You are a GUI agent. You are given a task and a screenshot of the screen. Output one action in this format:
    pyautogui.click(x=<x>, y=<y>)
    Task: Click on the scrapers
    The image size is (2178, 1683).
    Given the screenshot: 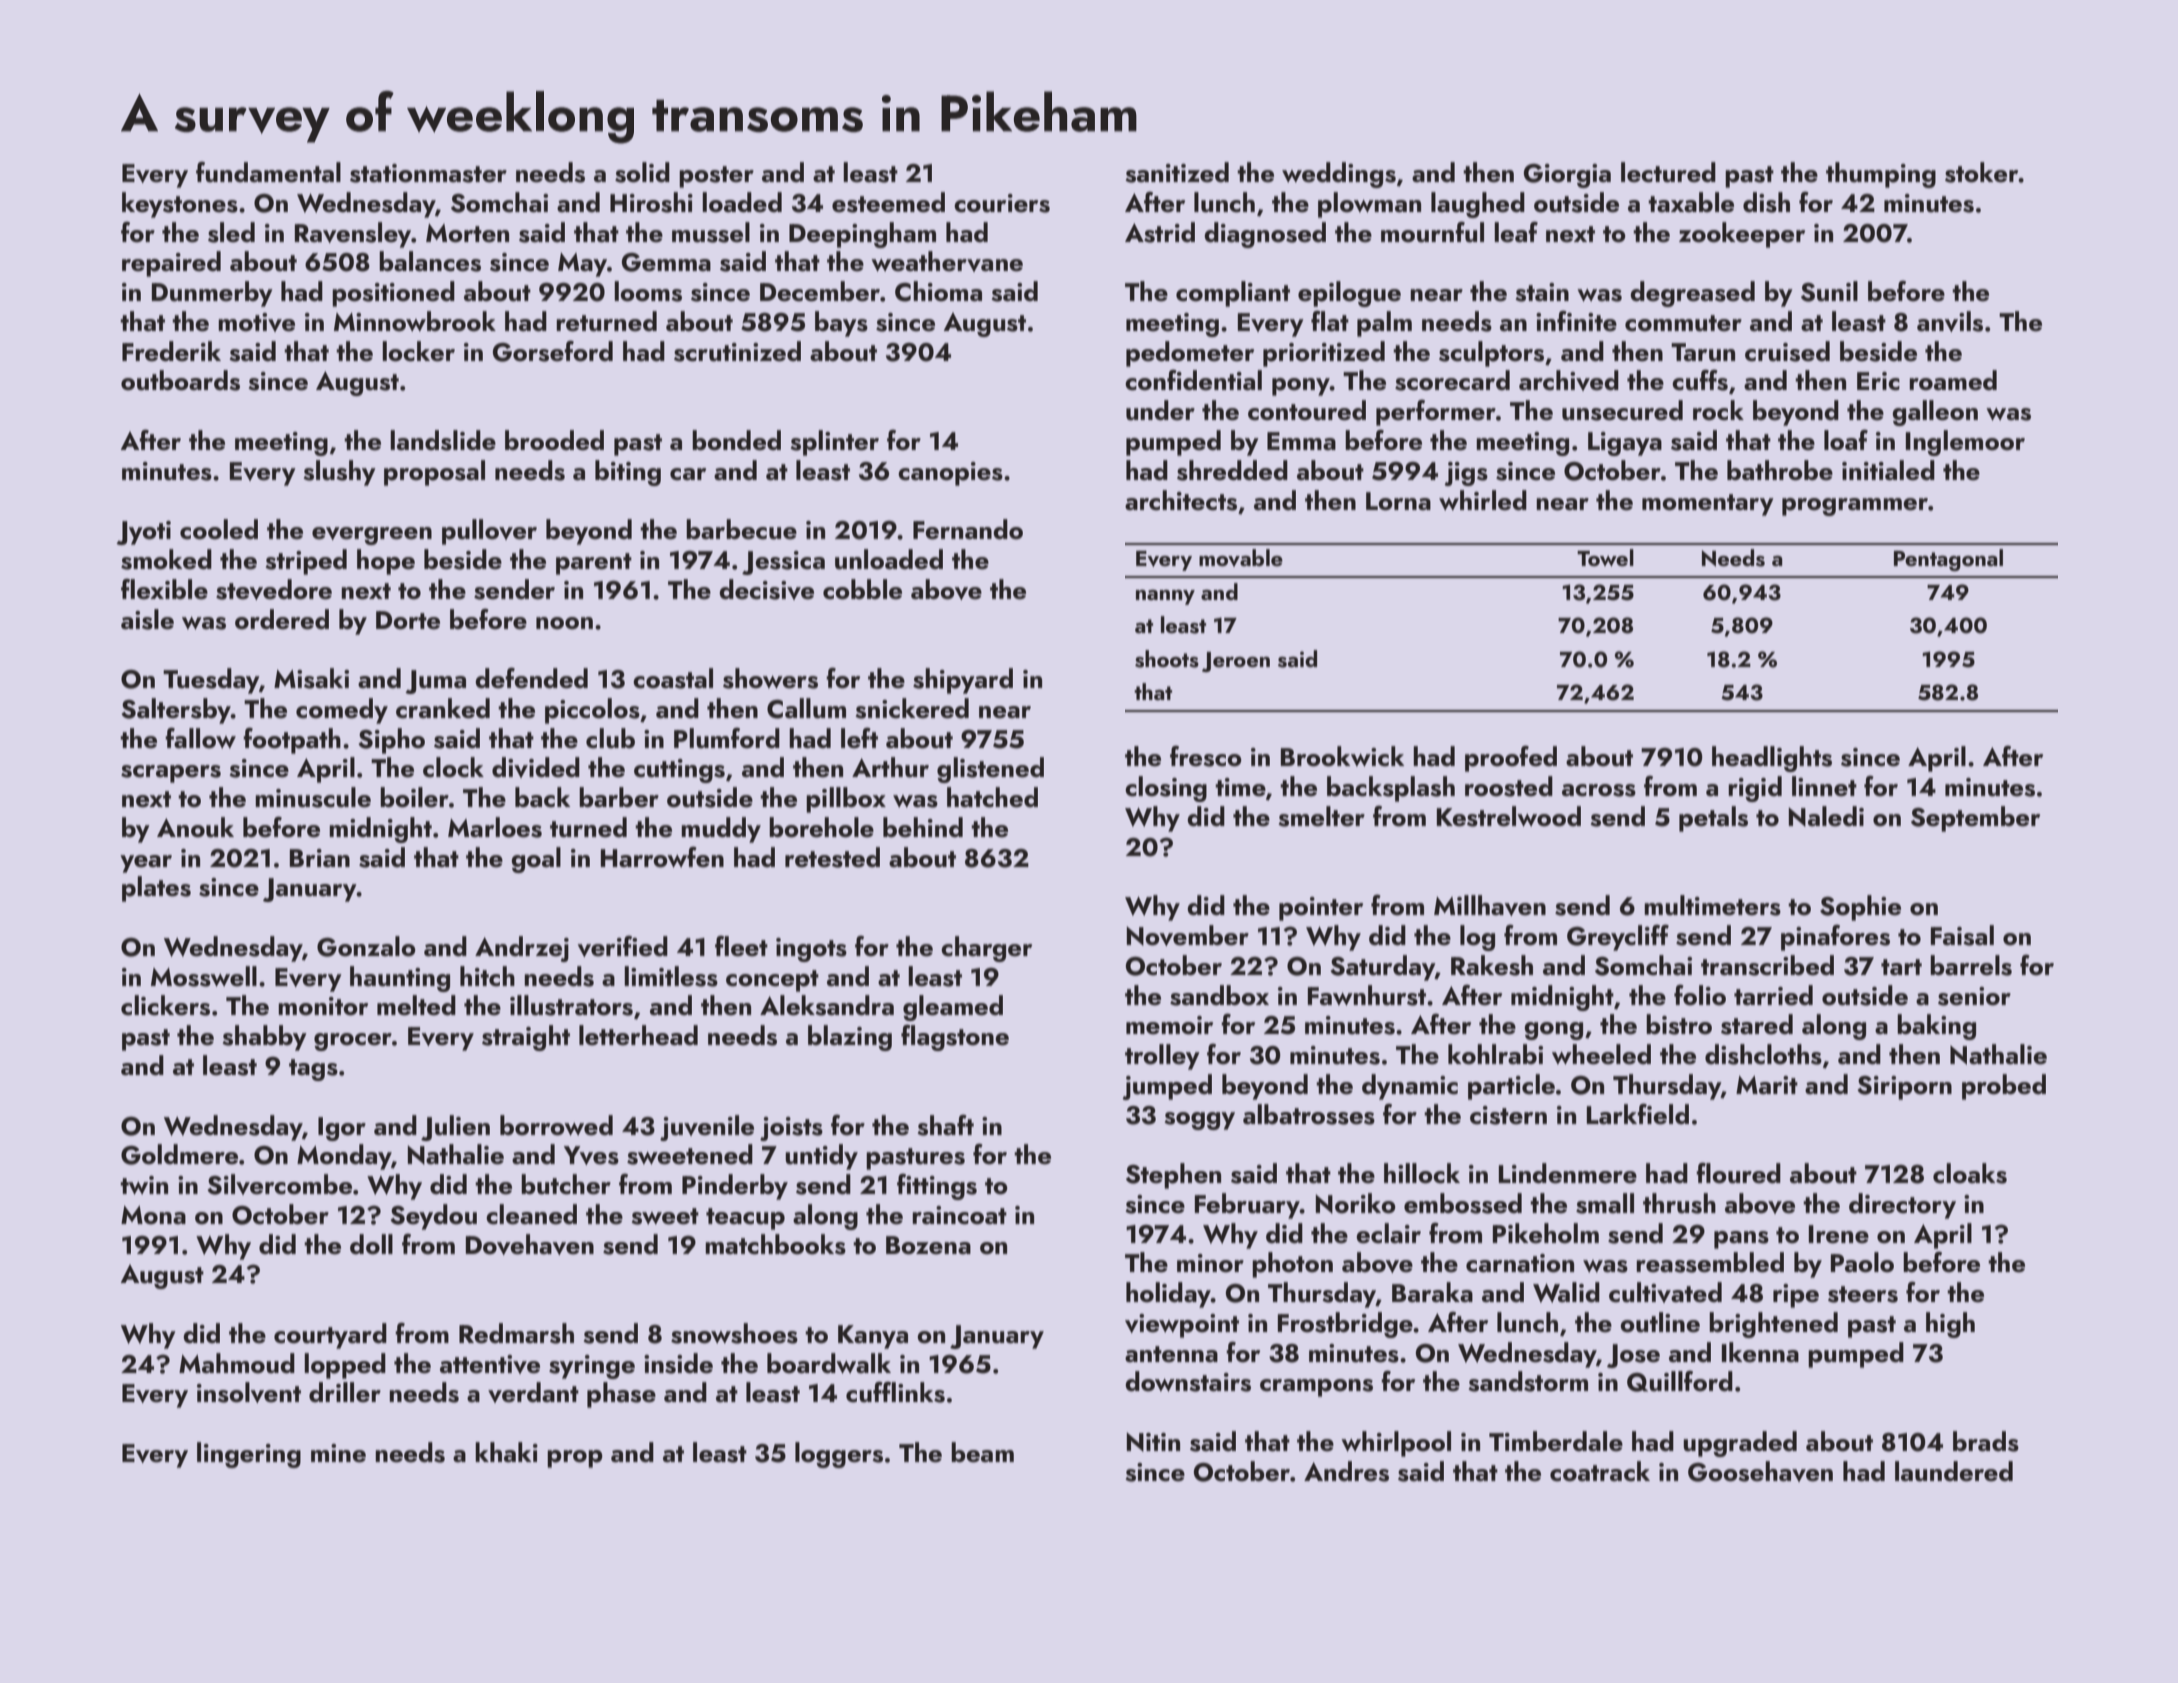 What is the action you would take?
    pyautogui.click(x=171, y=774)
